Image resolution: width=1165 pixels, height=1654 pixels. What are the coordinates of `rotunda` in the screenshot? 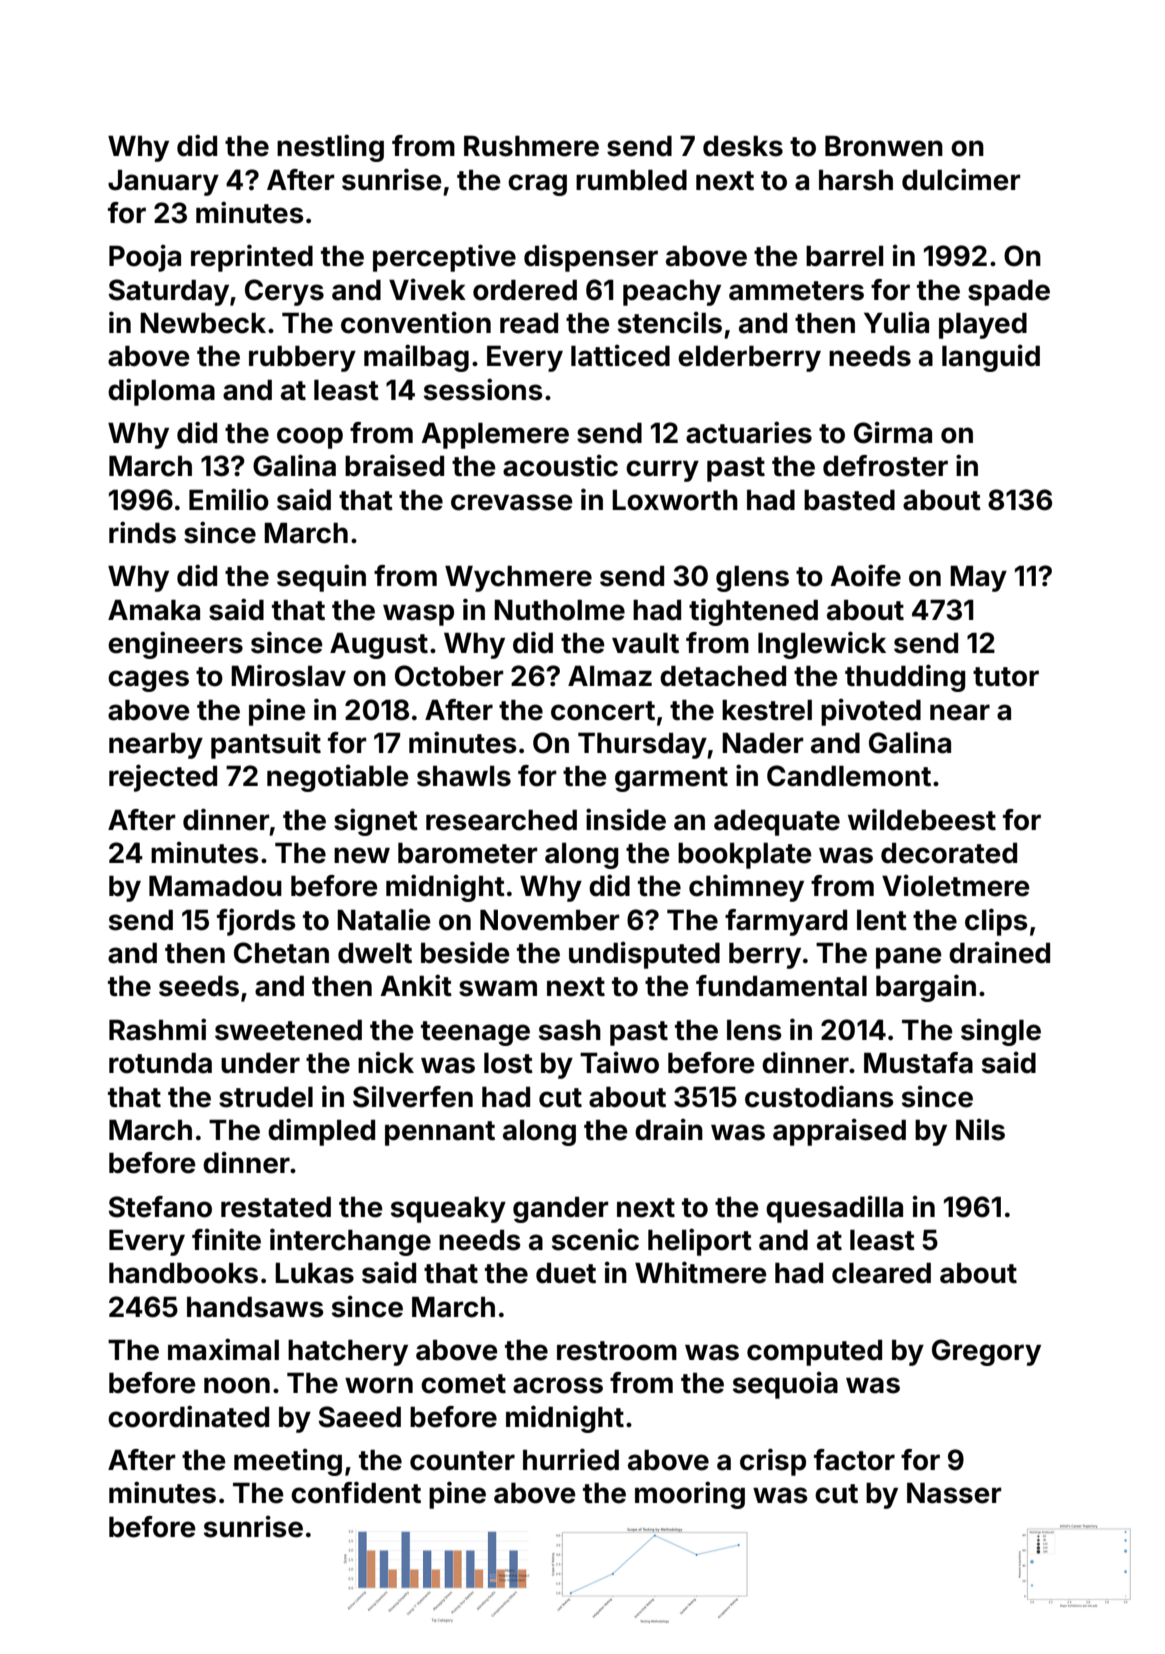 It's located at (160, 1063).
